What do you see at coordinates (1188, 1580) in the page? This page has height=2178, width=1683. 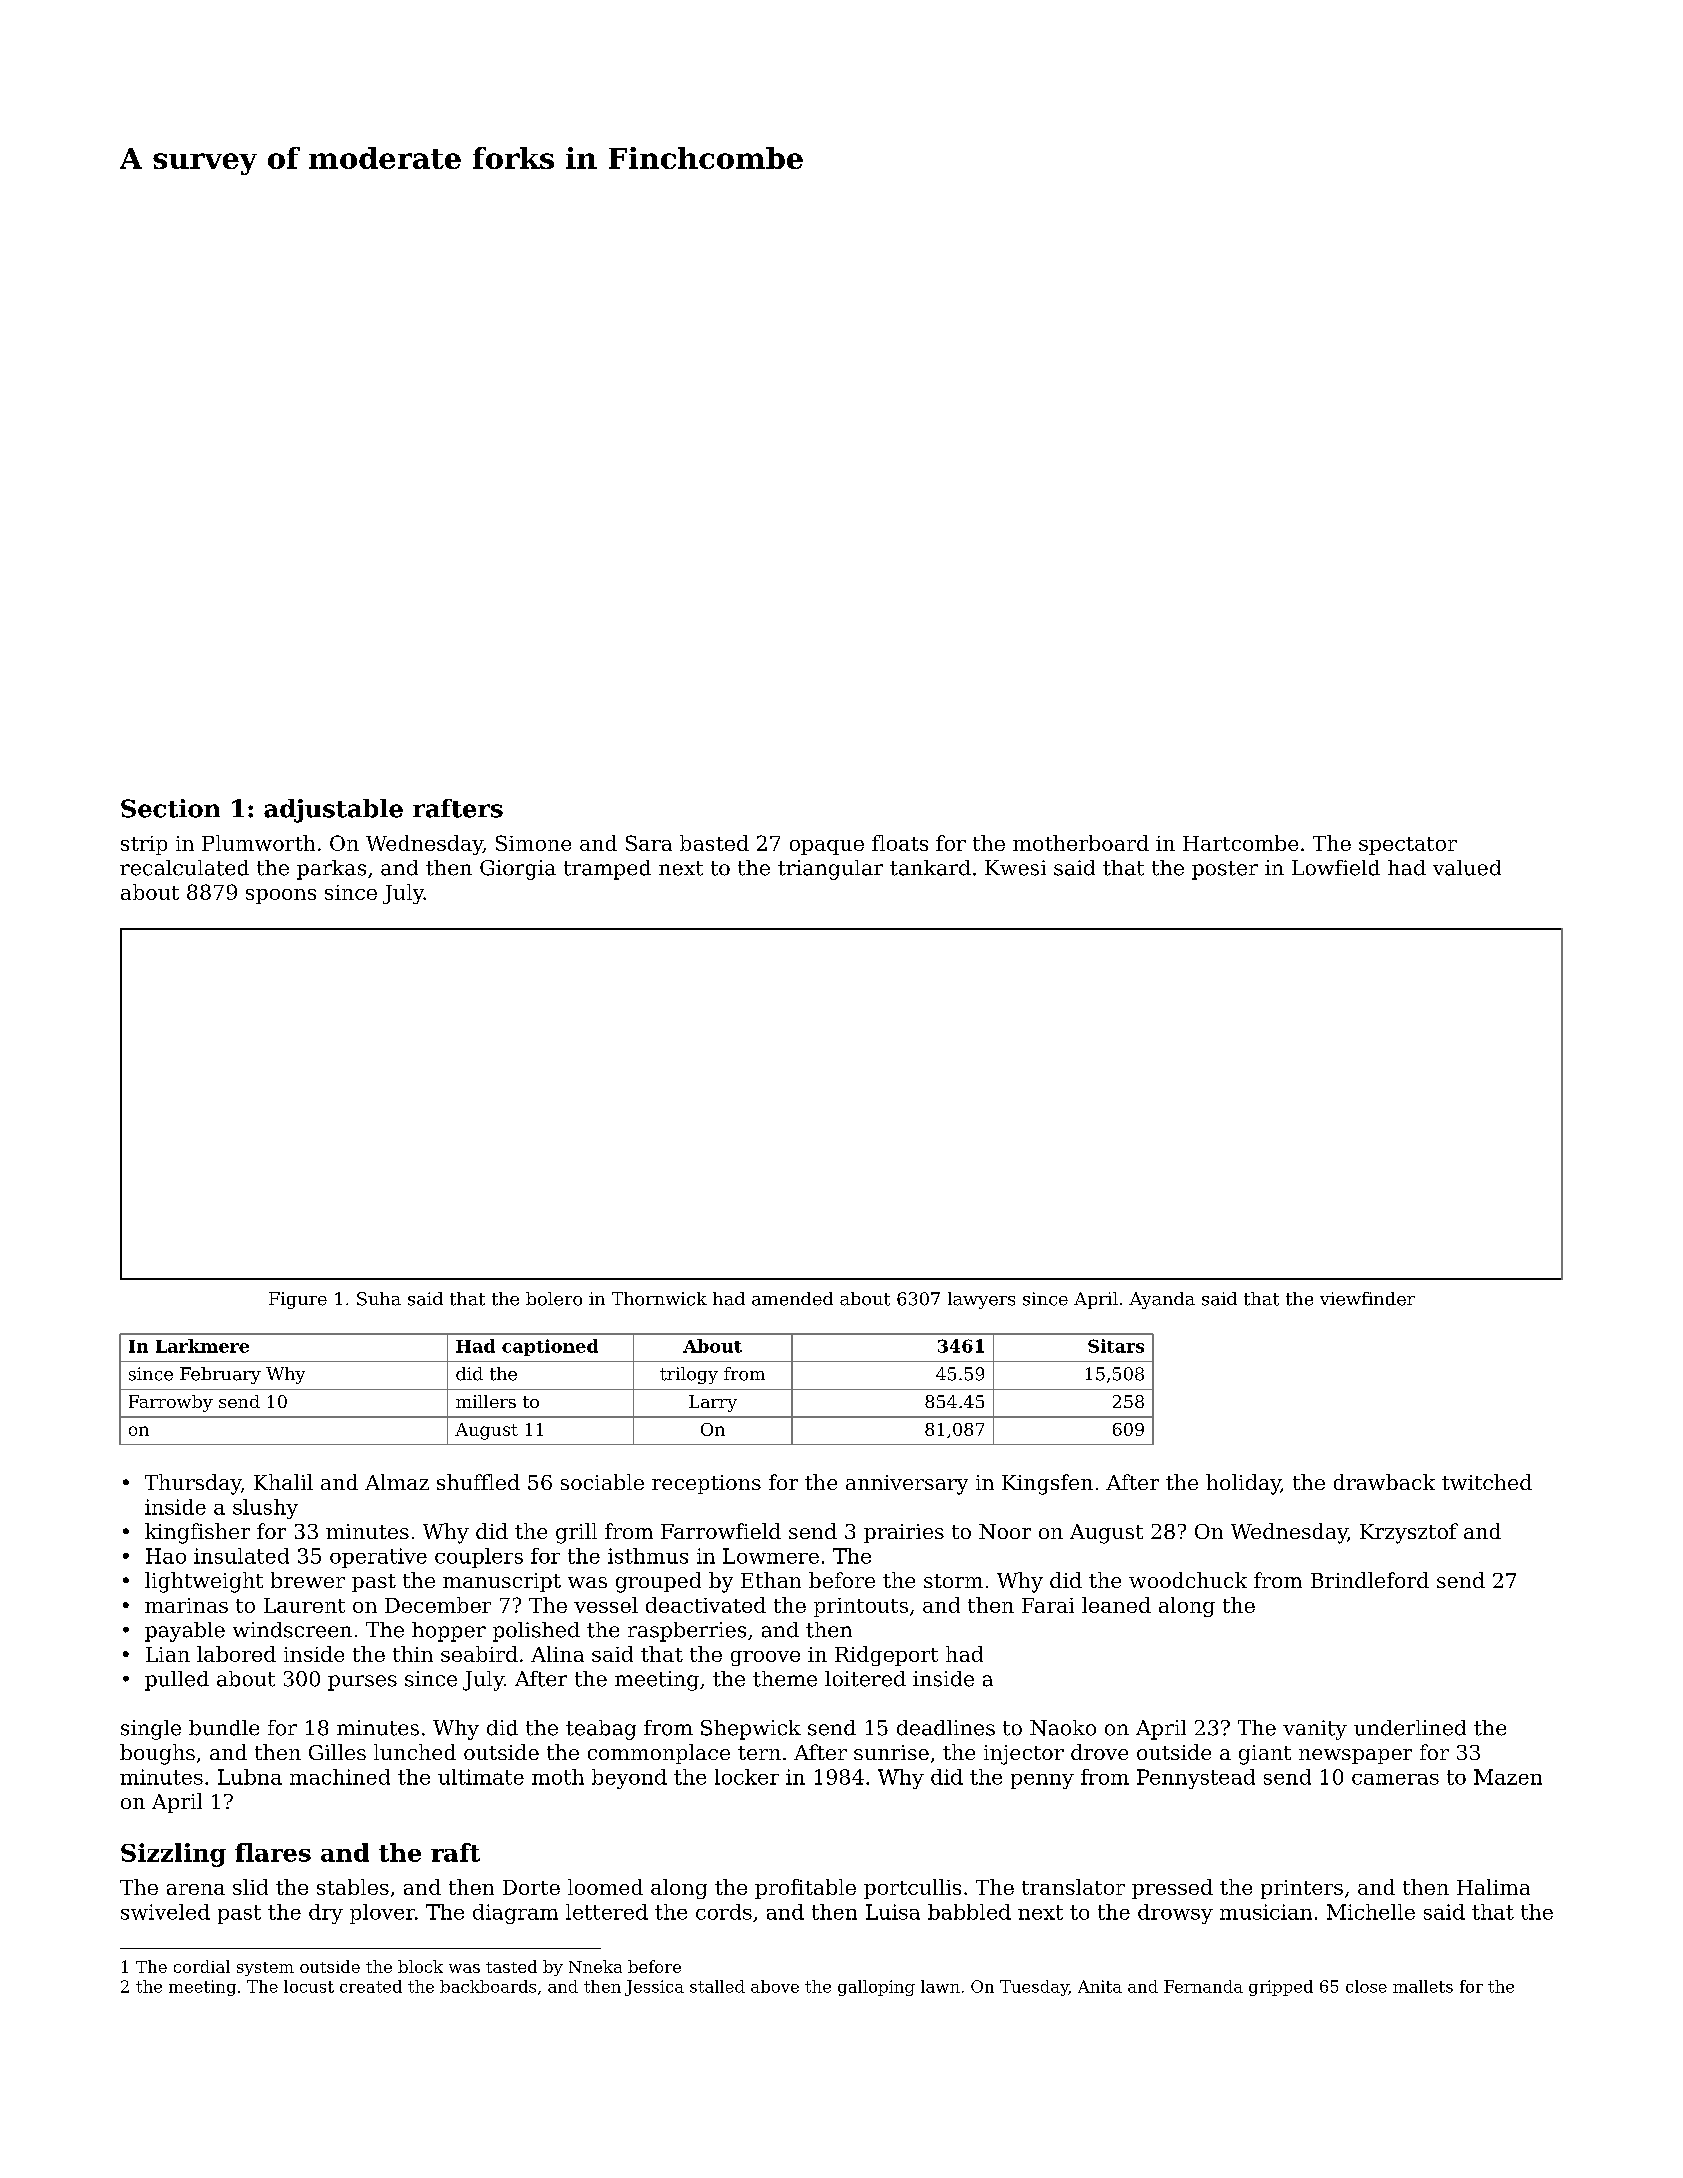 I see `woodchuck` at bounding box center [1188, 1580].
